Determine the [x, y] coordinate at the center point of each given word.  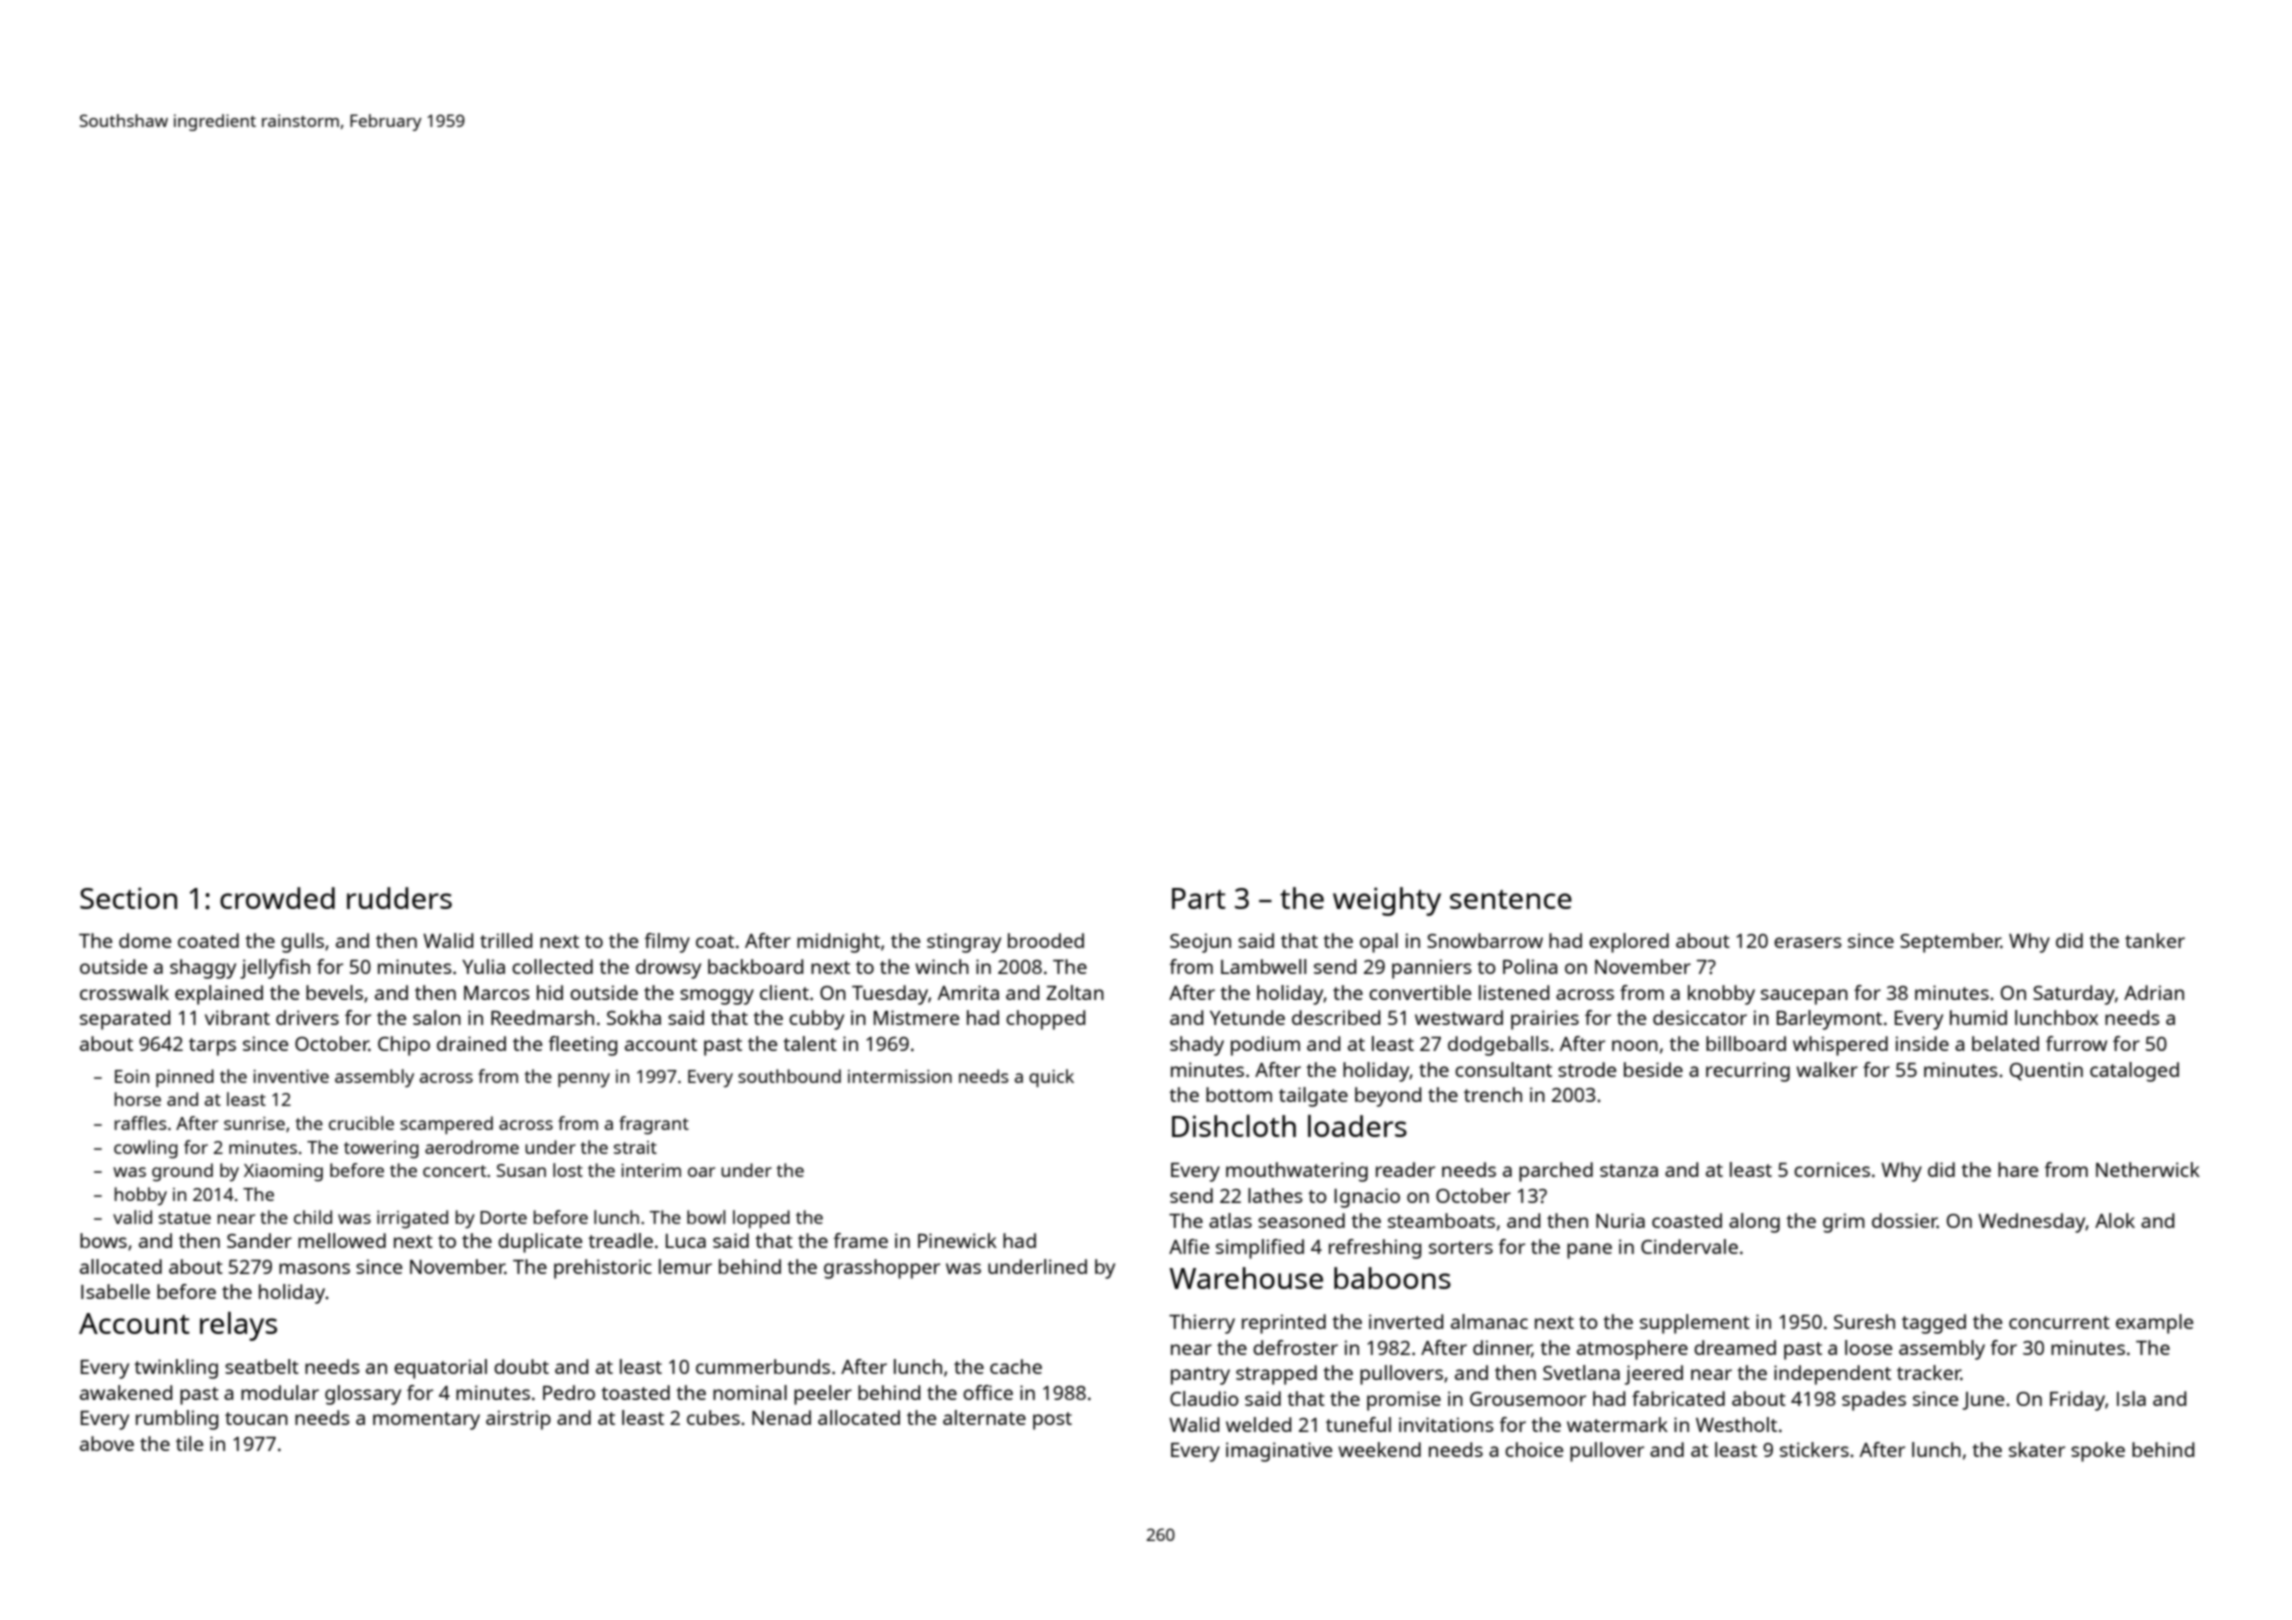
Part [1199, 898]
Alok [2115, 1220]
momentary [426, 1421]
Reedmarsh [542, 1017]
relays [238, 1326]
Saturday [2074, 995]
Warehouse [1246, 1278]
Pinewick [957, 1240]
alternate [984, 1417]
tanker [2155, 940]
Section [128, 898]
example [2154, 1324]
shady [1197, 1046]
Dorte [503, 1217]
